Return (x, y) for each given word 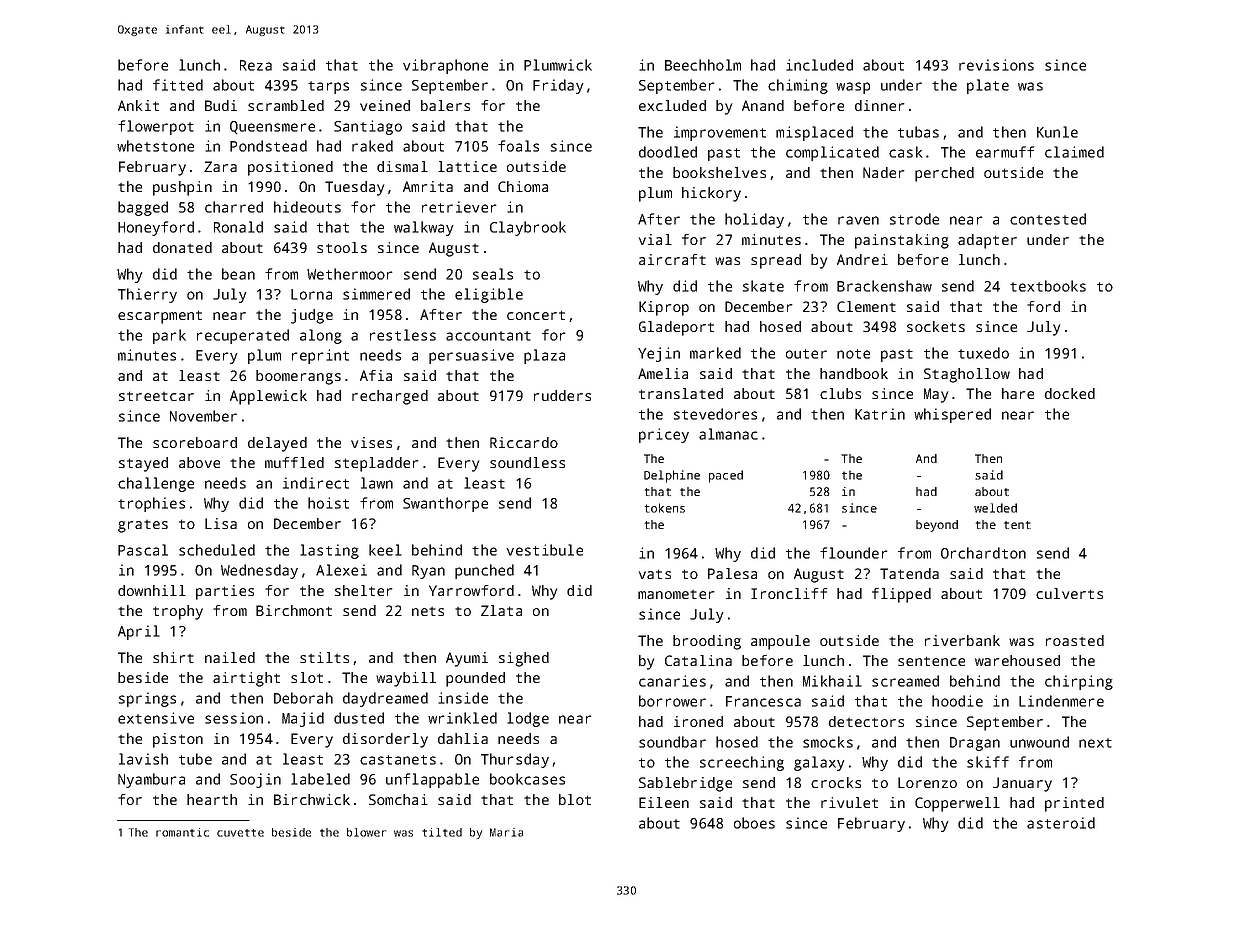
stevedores (715, 414)
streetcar (156, 396)
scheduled (217, 550)
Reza (256, 65)
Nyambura (151, 780)
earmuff (1005, 152)
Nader (884, 172)
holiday (754, 220)
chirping (1079, 682)
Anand (763, 105)
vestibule (544, 550)
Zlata (501, 610)
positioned (290, 168)
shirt (173, 657)
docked (1070, 393)
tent (1017, 525)
